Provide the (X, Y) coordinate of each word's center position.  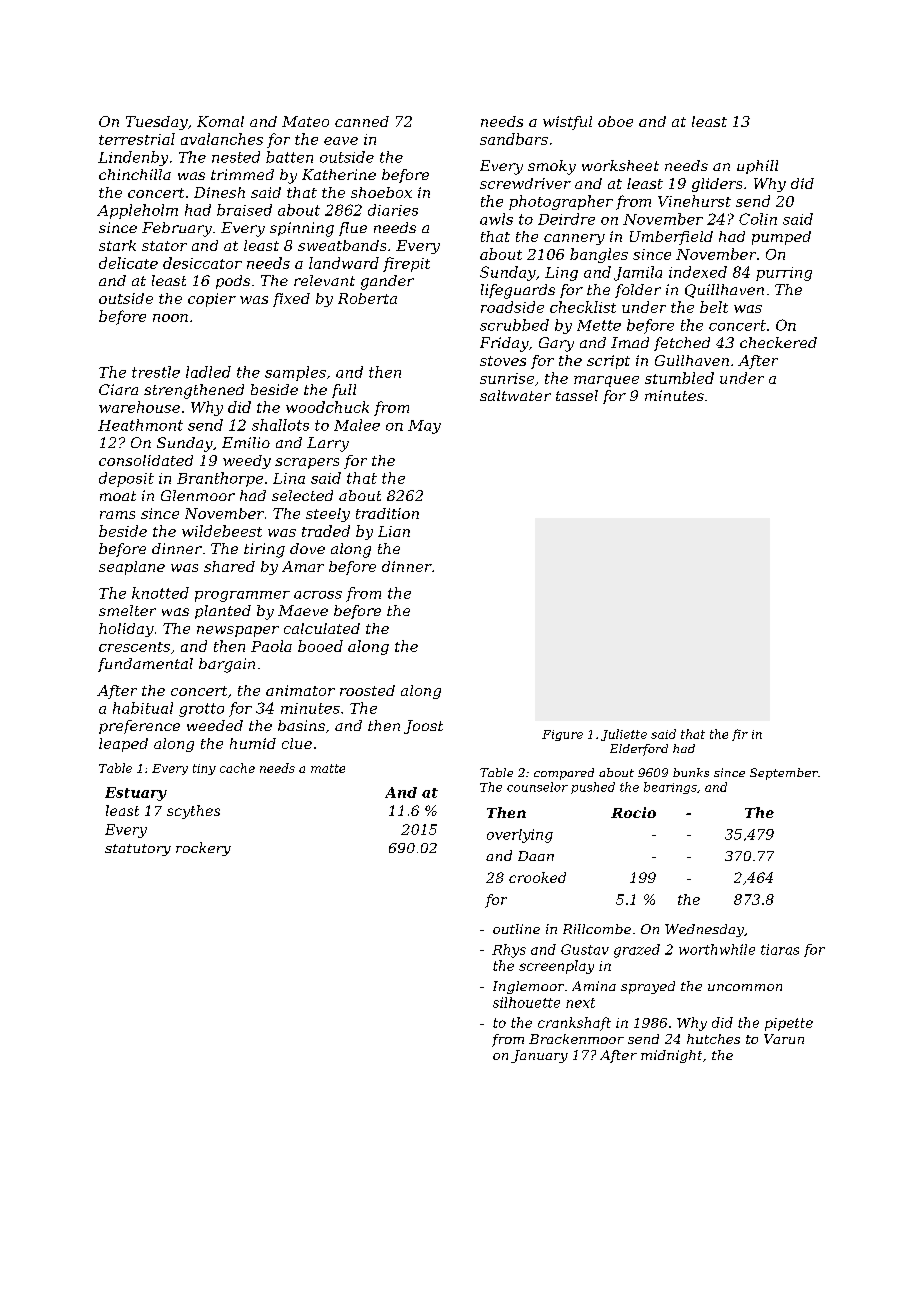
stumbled (679, 378)
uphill (757, 167)
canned (362, 121)
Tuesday (157, 123)
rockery (203, 849)
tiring (264, 550)
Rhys (509, 951)
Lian (394, 531)
